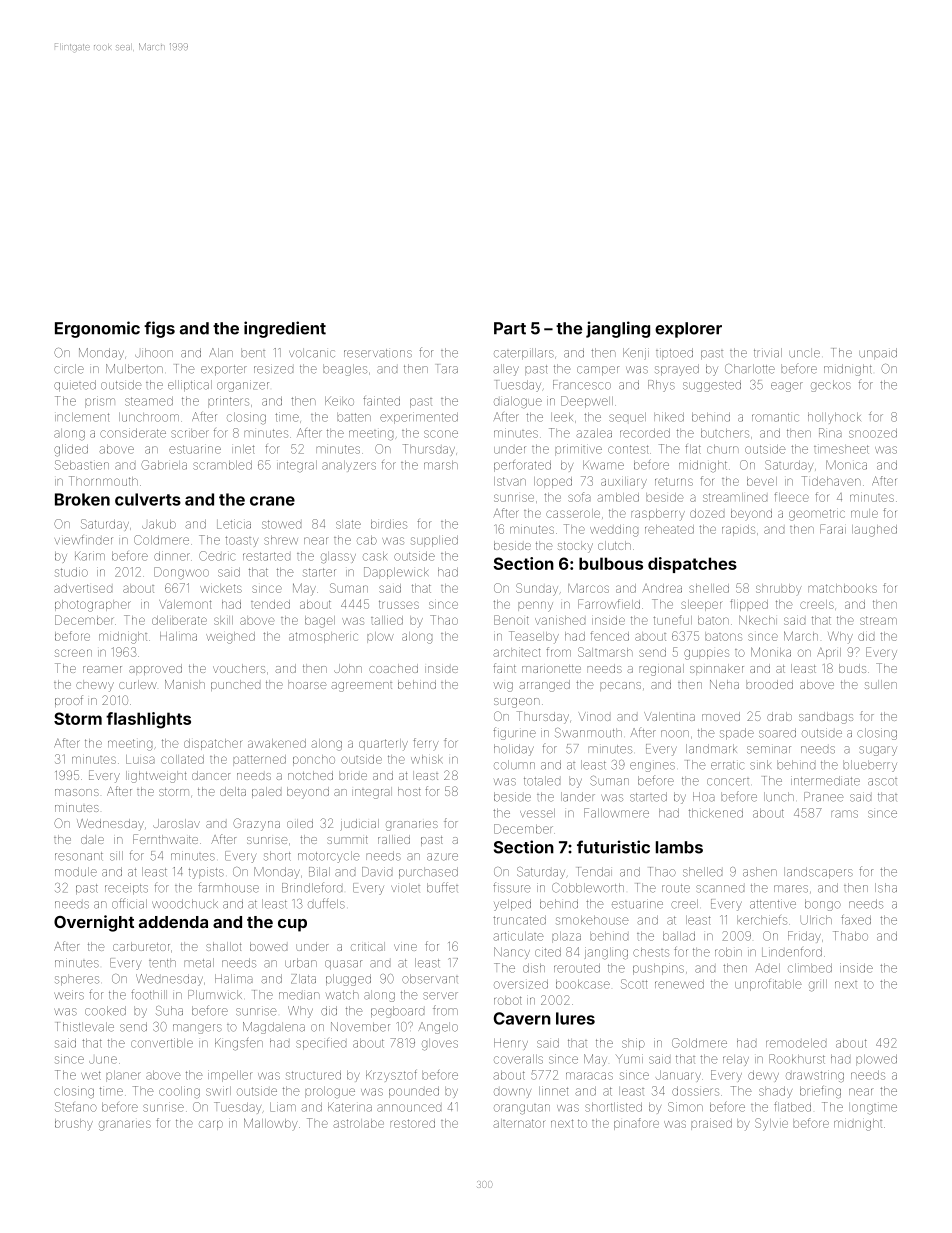 Image resolution: width=952 pixels, height=1233 pixels. I want to click on grill, so click(818, 986).
